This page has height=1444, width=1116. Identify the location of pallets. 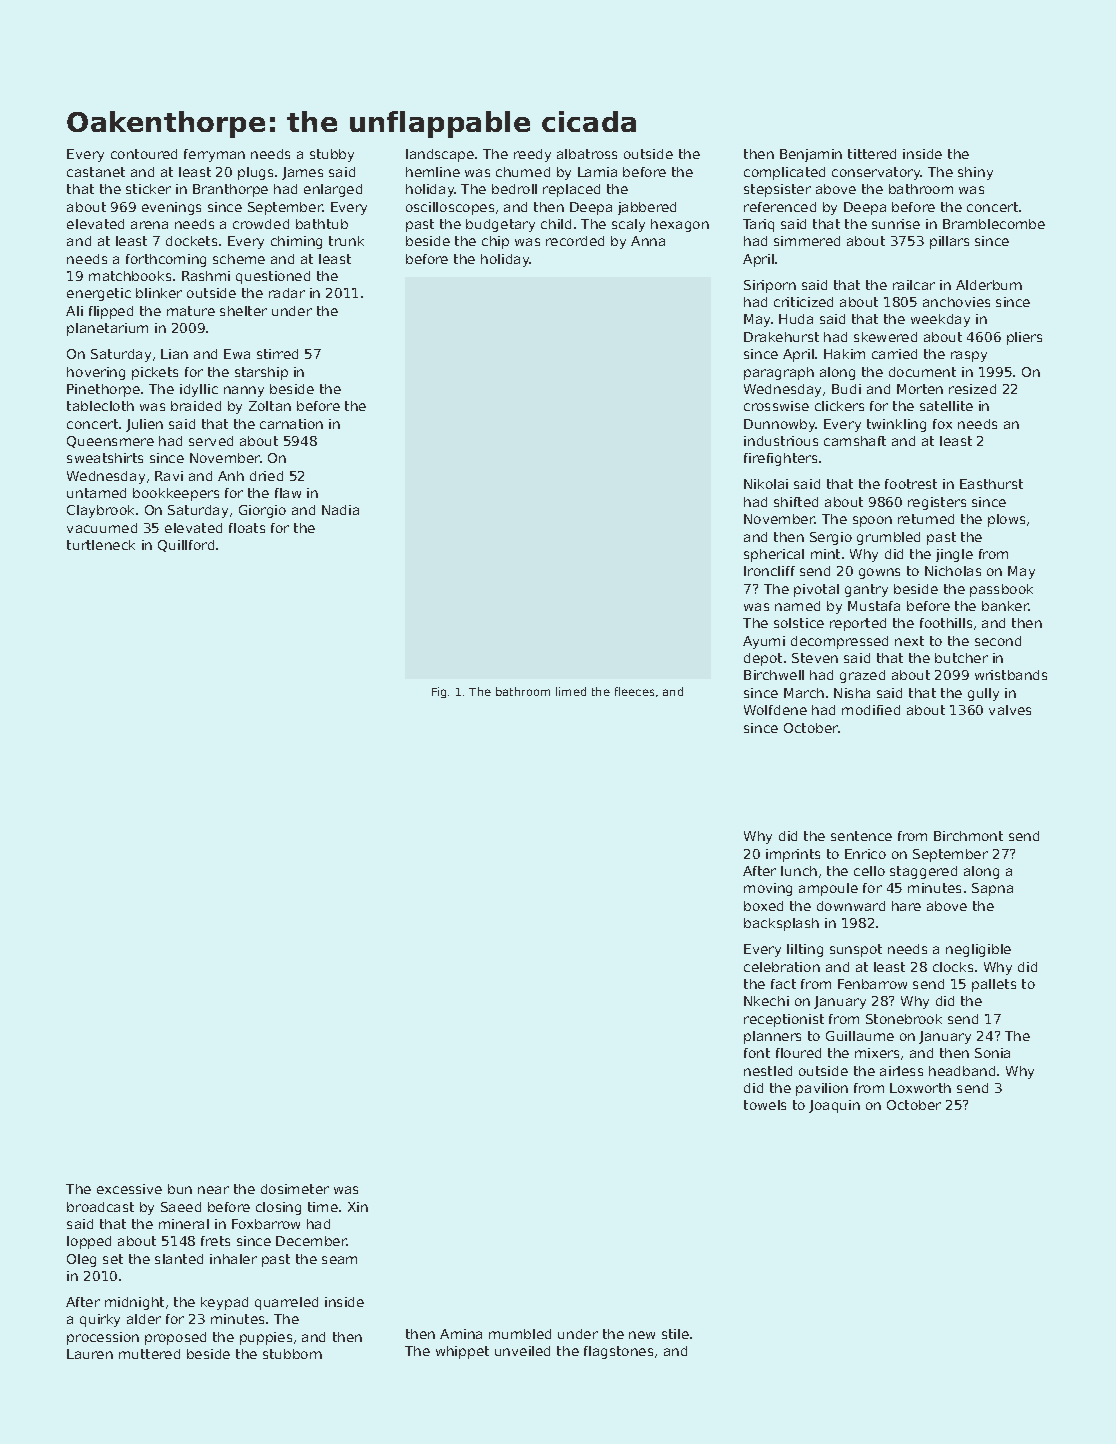
(994, 985).
